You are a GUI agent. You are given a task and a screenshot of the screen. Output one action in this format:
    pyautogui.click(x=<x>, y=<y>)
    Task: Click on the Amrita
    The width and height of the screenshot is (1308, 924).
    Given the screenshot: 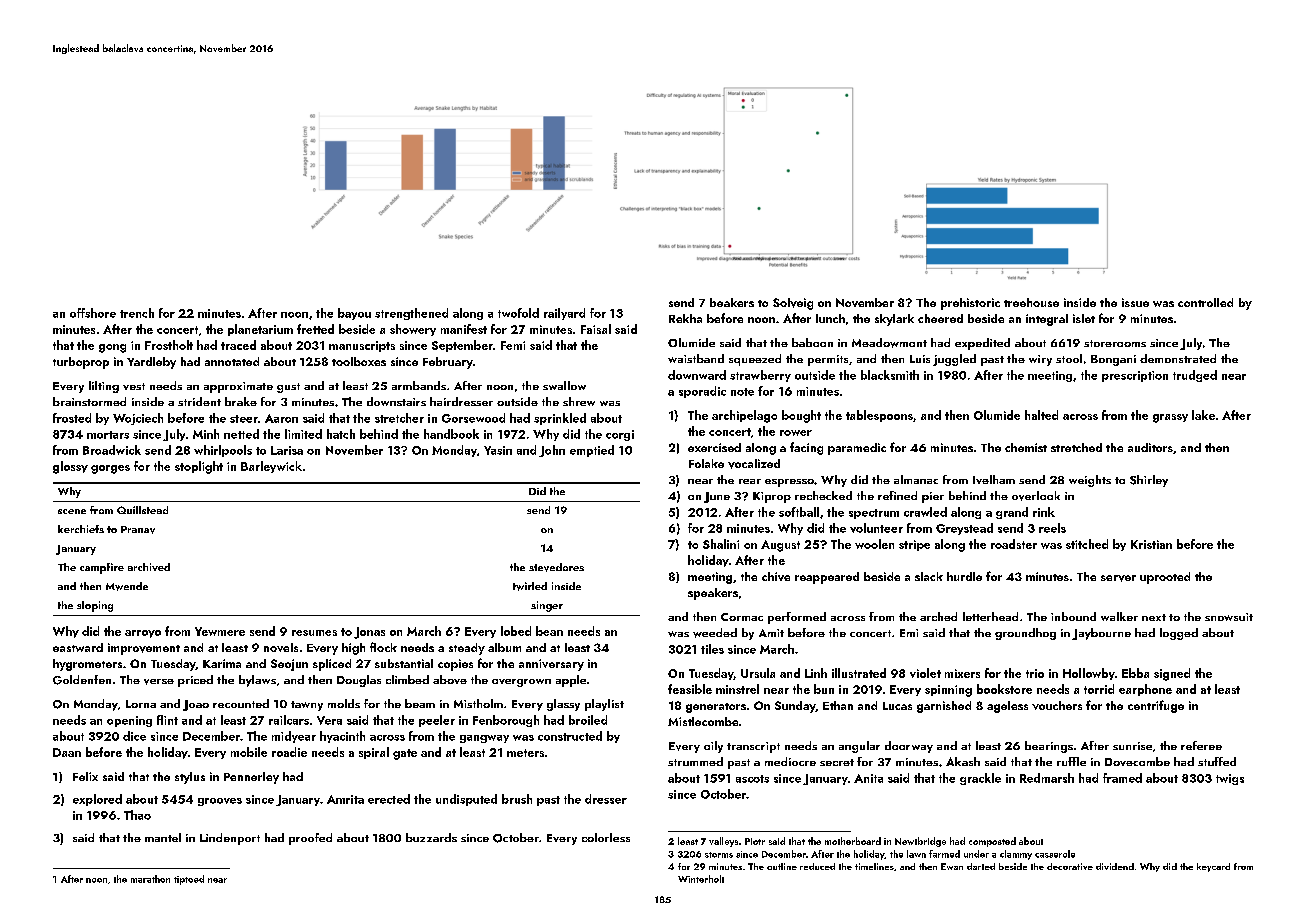 What is the action you would take?
    pyautogui.click(x=345, y=799)
